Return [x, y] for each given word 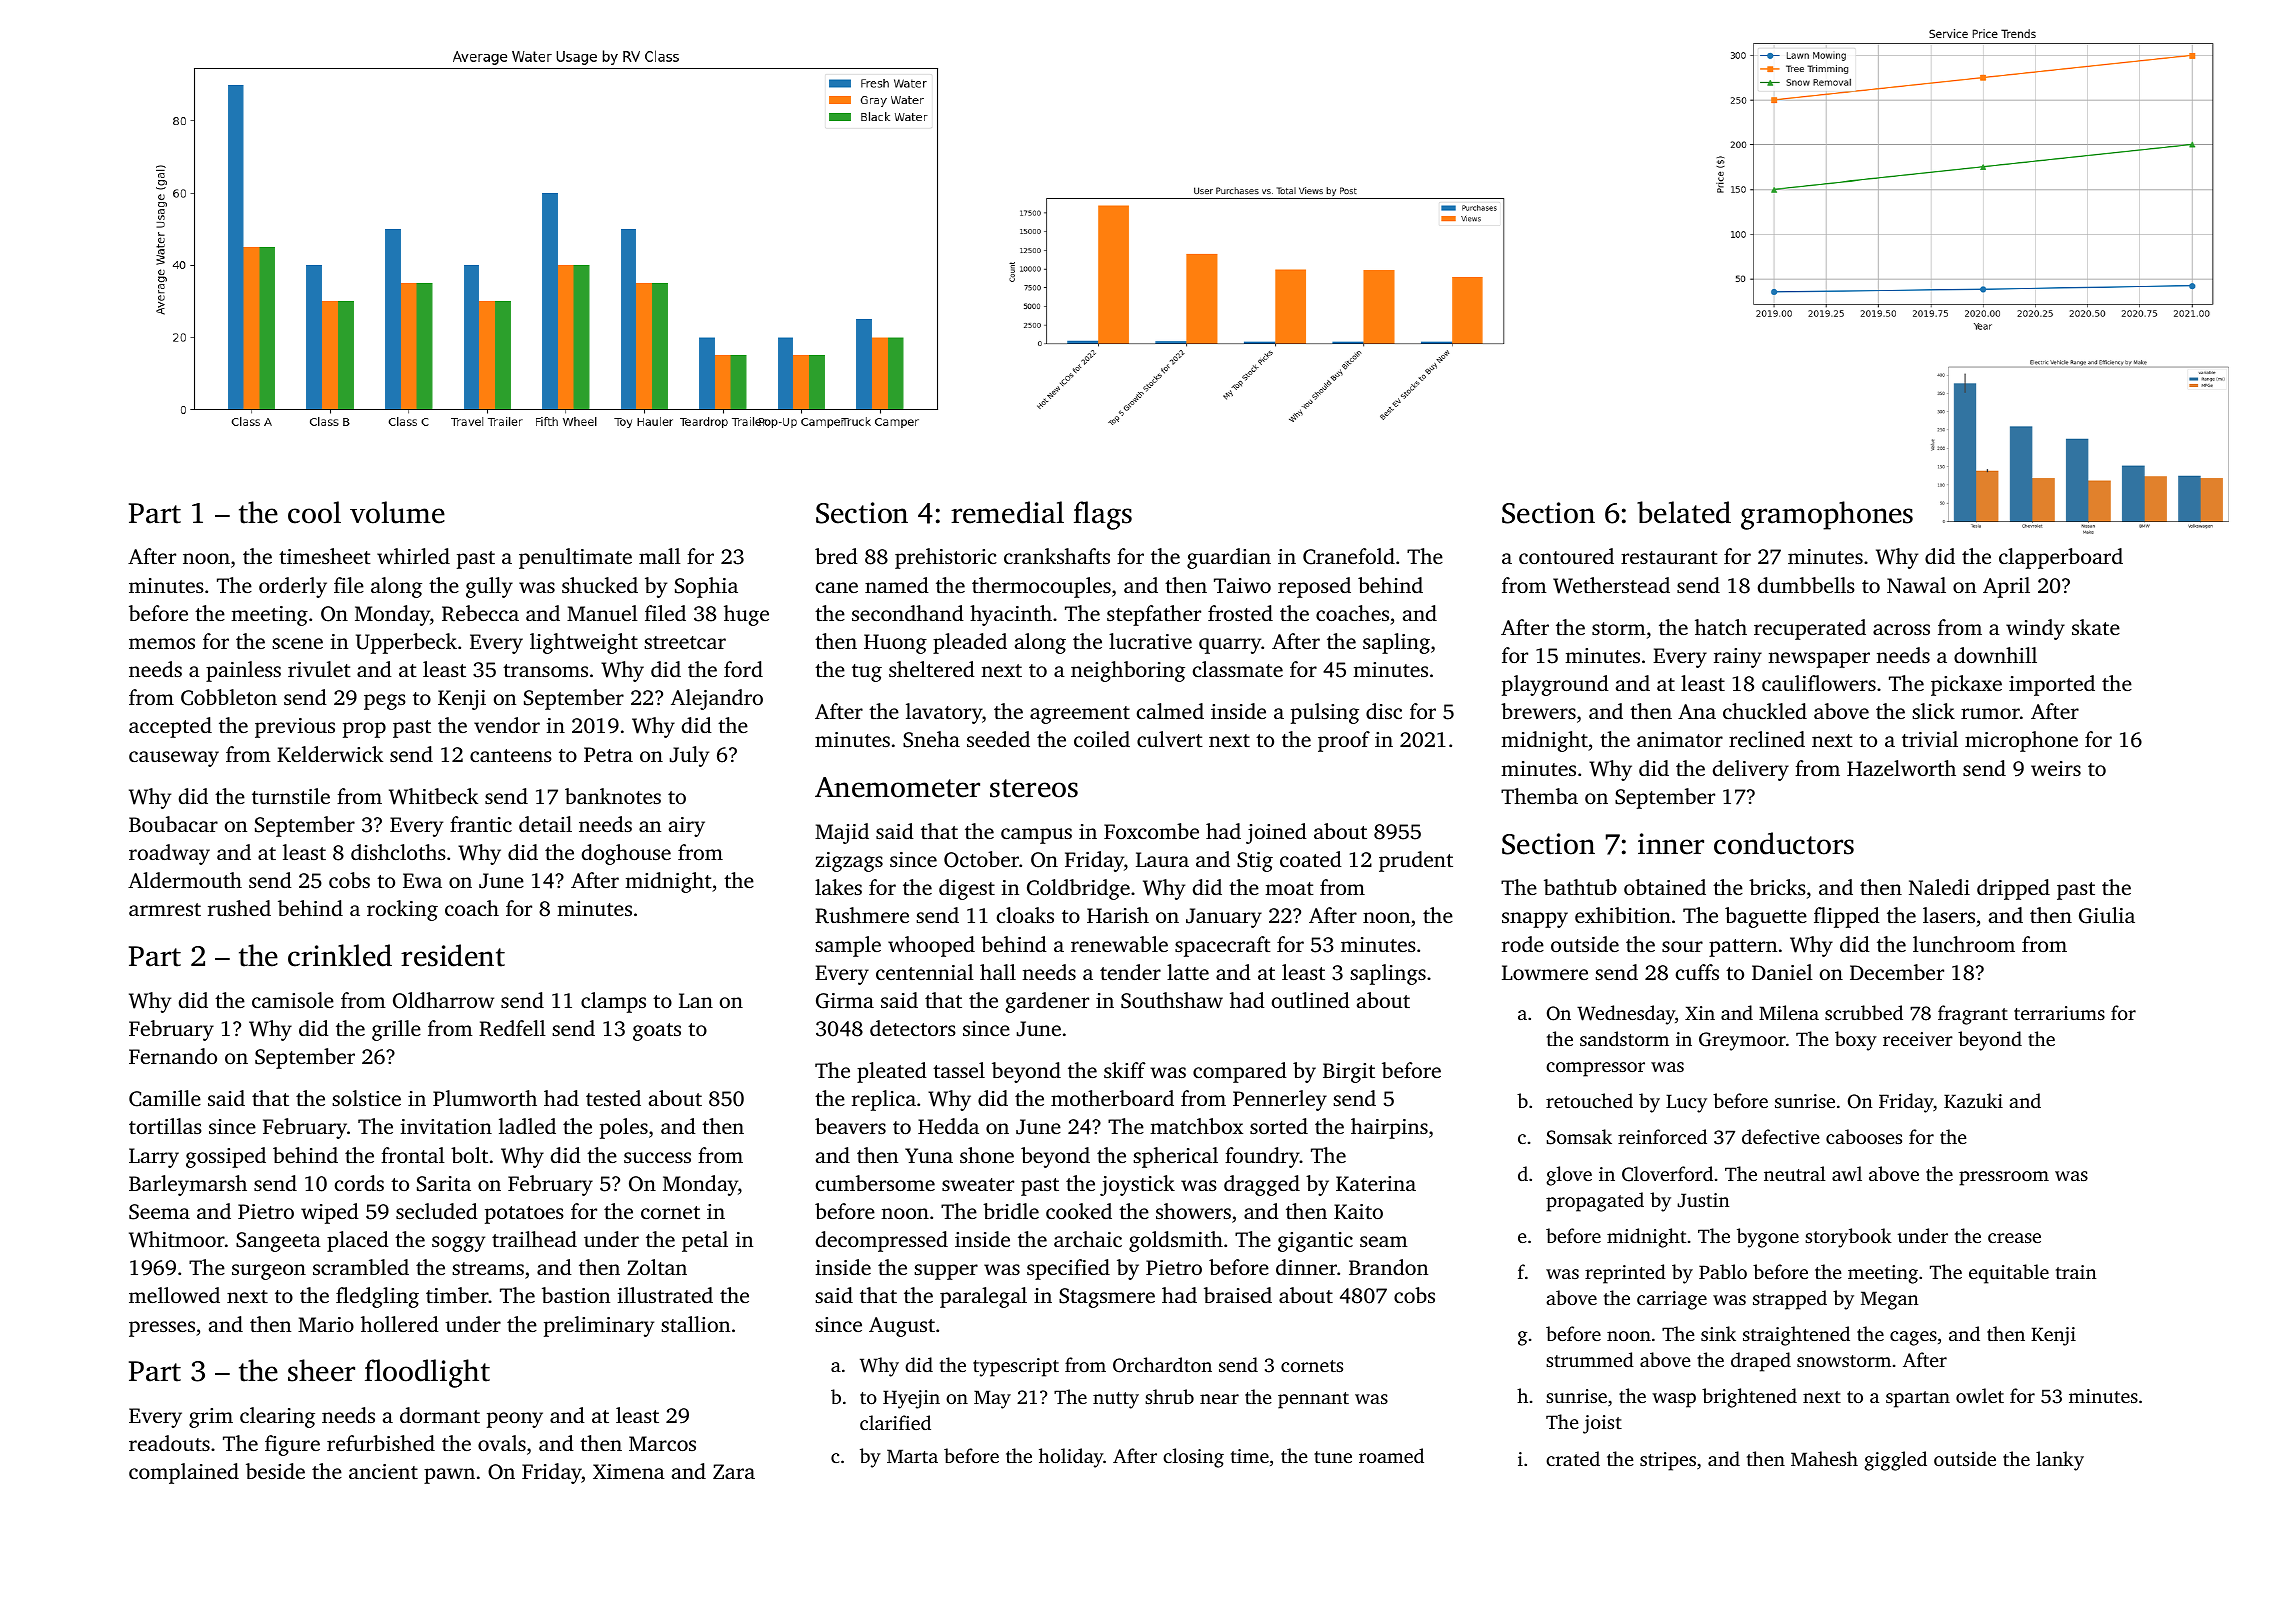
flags [1103, 515]
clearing [277, 1417]
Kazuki [1973, 1100]
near [1219, 1399]
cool [314, 512]
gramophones [1827, 515]
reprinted [1625, 1274]
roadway [169, 854]
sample [848, 946]
